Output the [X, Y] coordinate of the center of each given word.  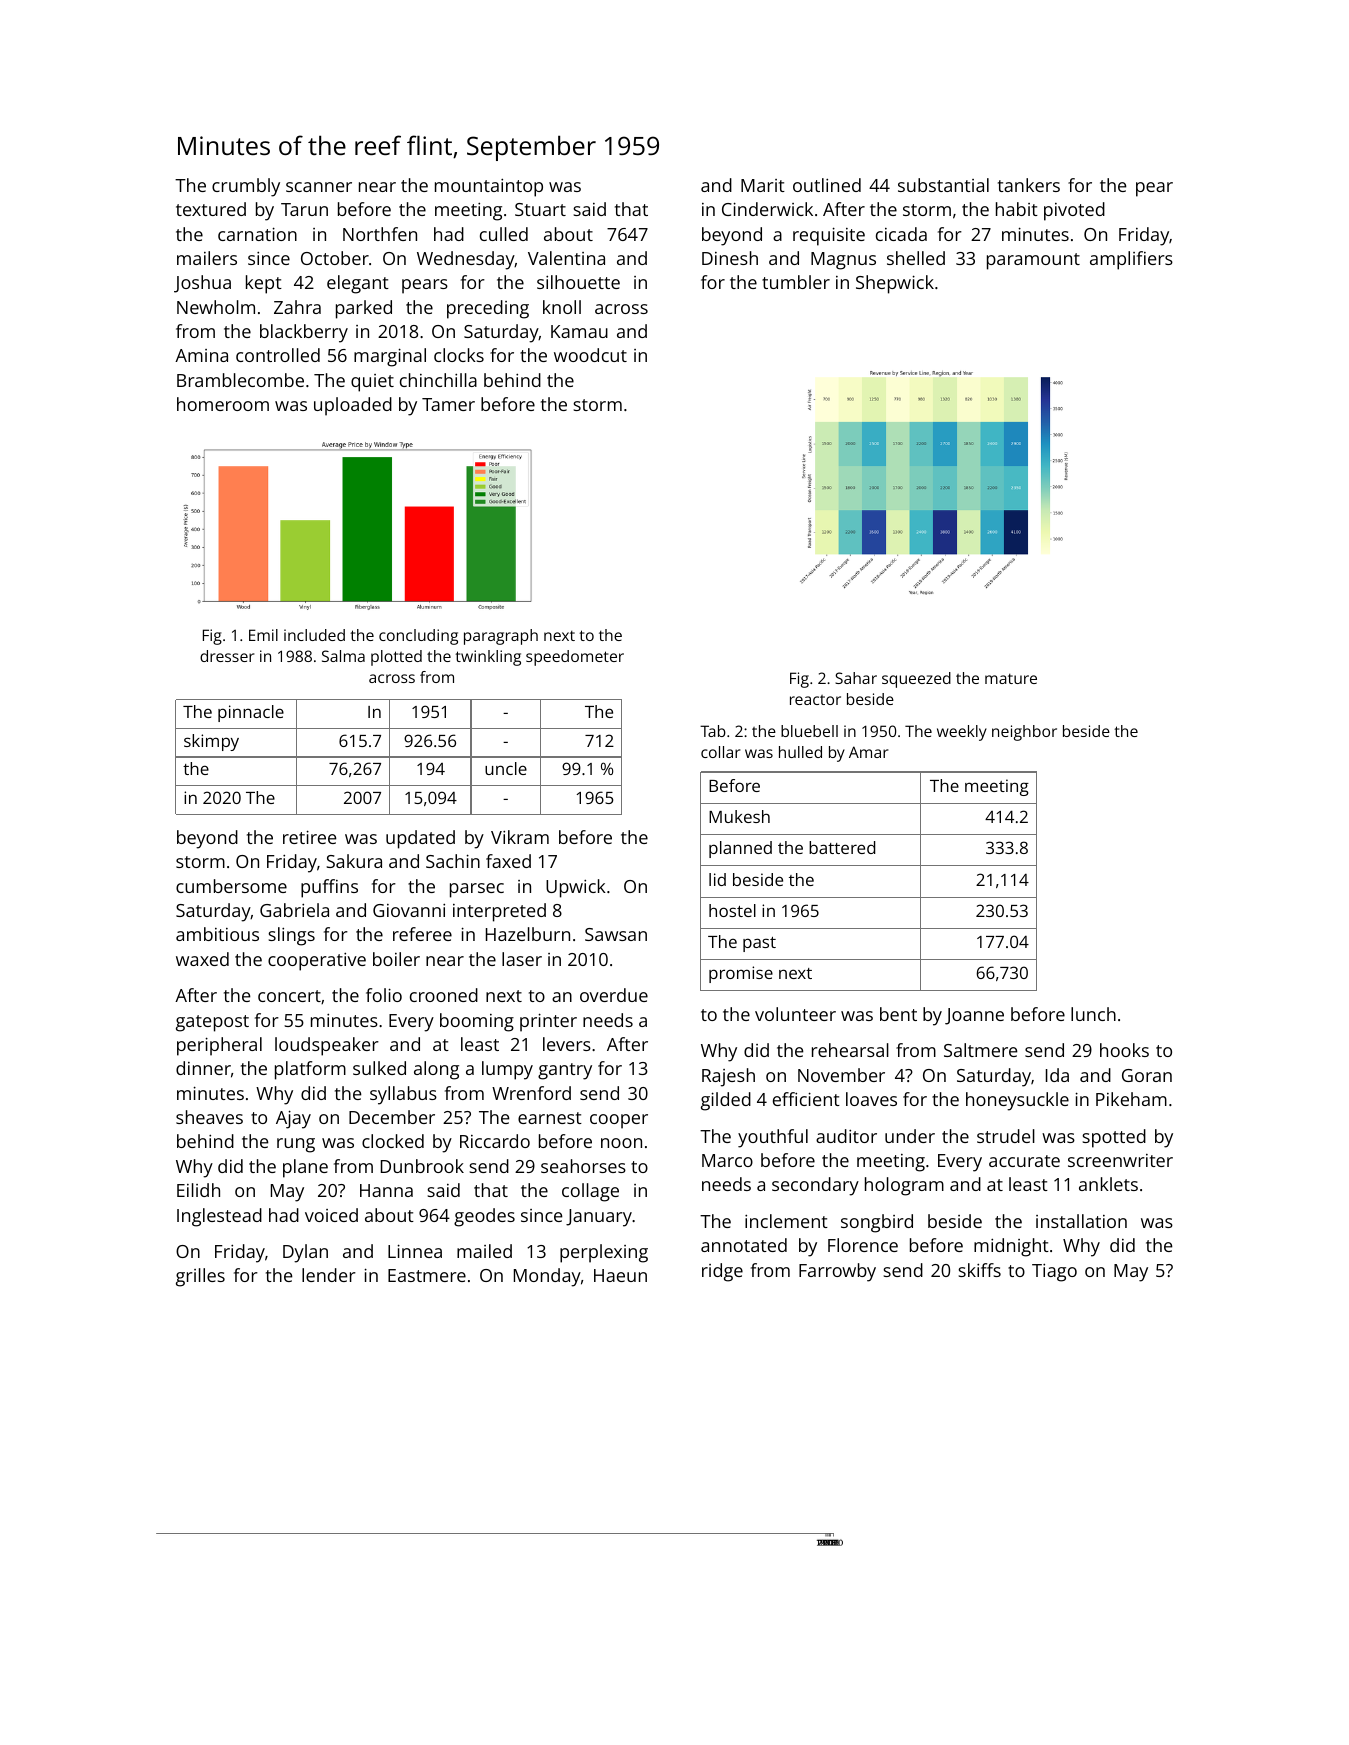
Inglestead [219, 1217]
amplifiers [1131, 260]
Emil [263, 635]
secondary [815, 1186]
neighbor [1024, 733]
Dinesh [730, 258]
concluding [418, 637]
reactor [815, 700]
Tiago [1054, 1273]
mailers [207, 258]
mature [1011, 679]
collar [720, 752]
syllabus [403, 1095]
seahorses [583, 1166]
